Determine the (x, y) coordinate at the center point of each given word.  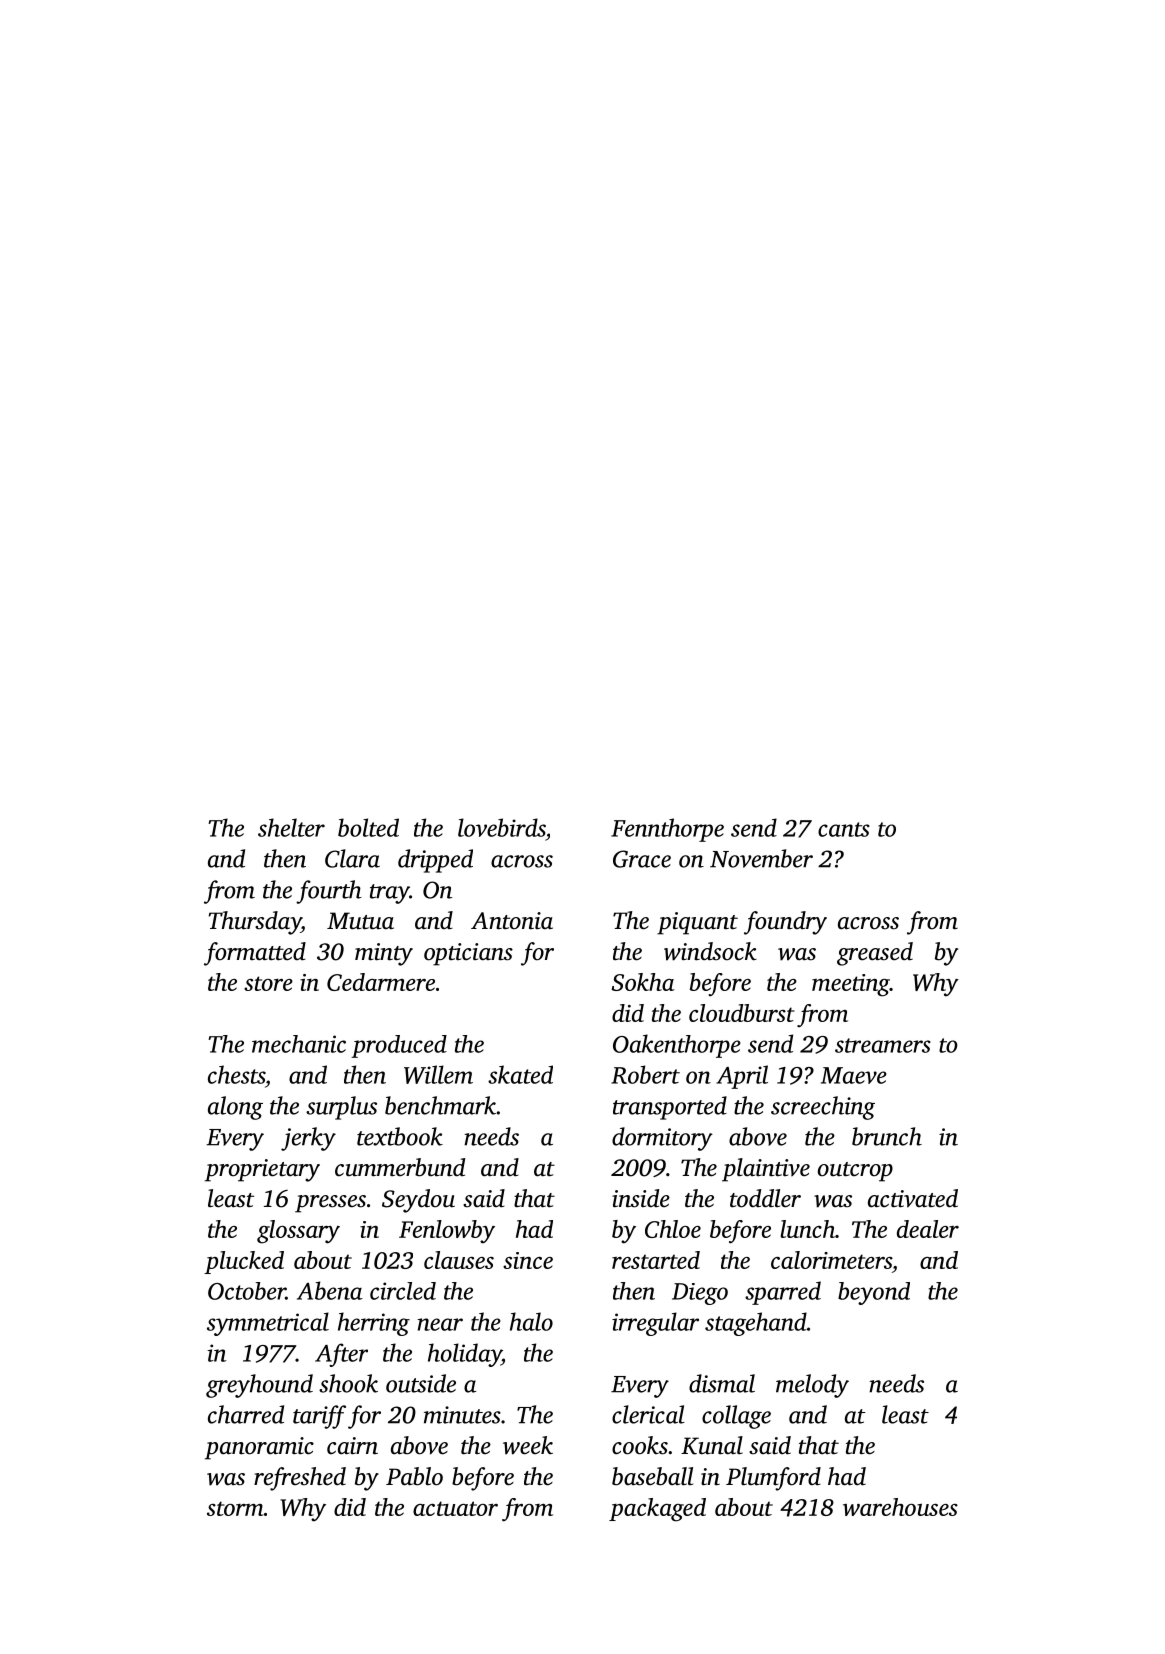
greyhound (259, 1386)
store (268, 983)
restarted (656, 1260)
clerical (648, 1414)
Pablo (414, 1476)
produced (399, 1046)
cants (844, 829)
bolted (368, 827)
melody (812, 1386)
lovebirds (502, 827)
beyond (874, 1293)
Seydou (418, 1201)
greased (875, 954)
